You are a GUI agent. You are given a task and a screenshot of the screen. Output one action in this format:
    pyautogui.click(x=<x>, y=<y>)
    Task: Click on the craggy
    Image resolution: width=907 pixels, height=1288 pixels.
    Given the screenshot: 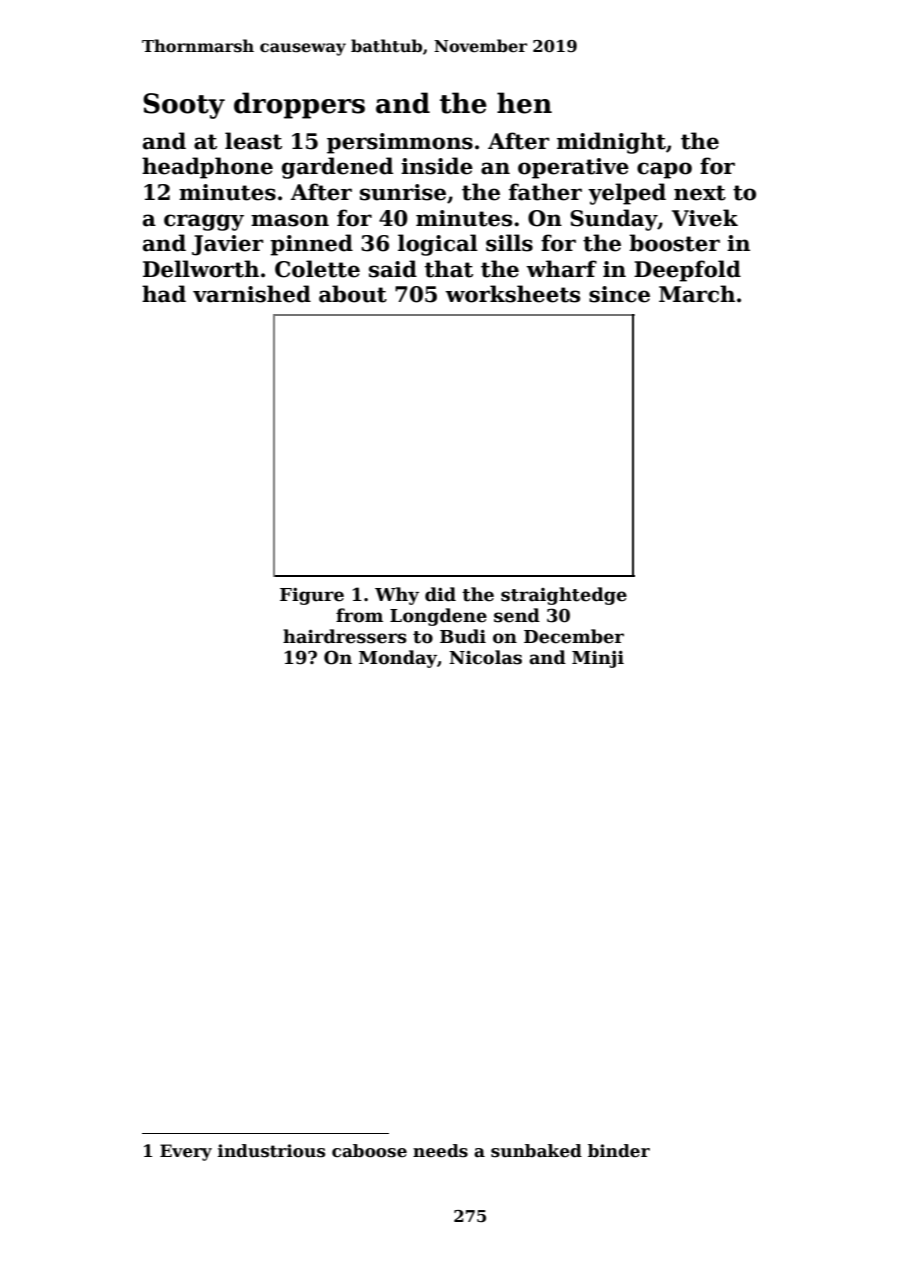 What is the action you would take?
    pyautogui.click(x=204, y=222)
